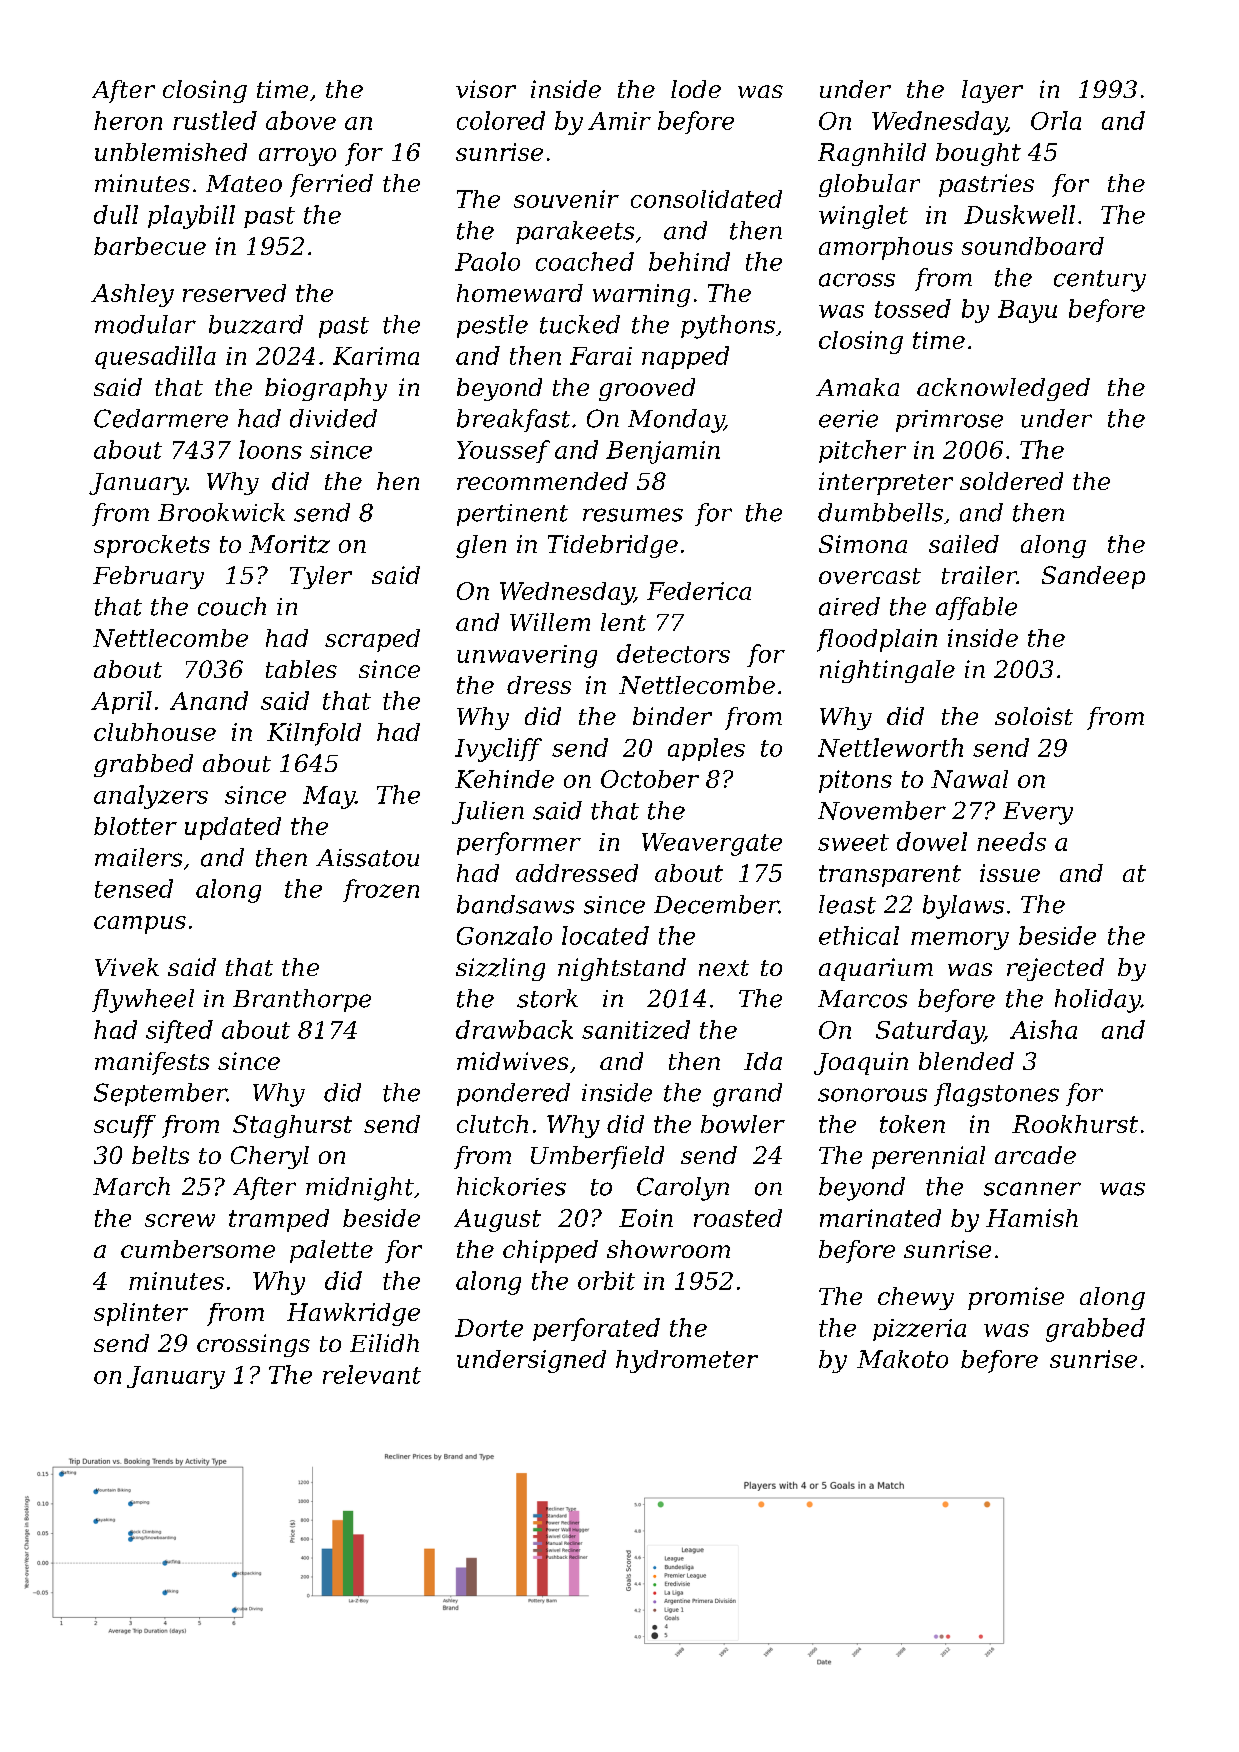  Describe the element at coordinates (1038, 813) in the image. I see `Every` at that location.
